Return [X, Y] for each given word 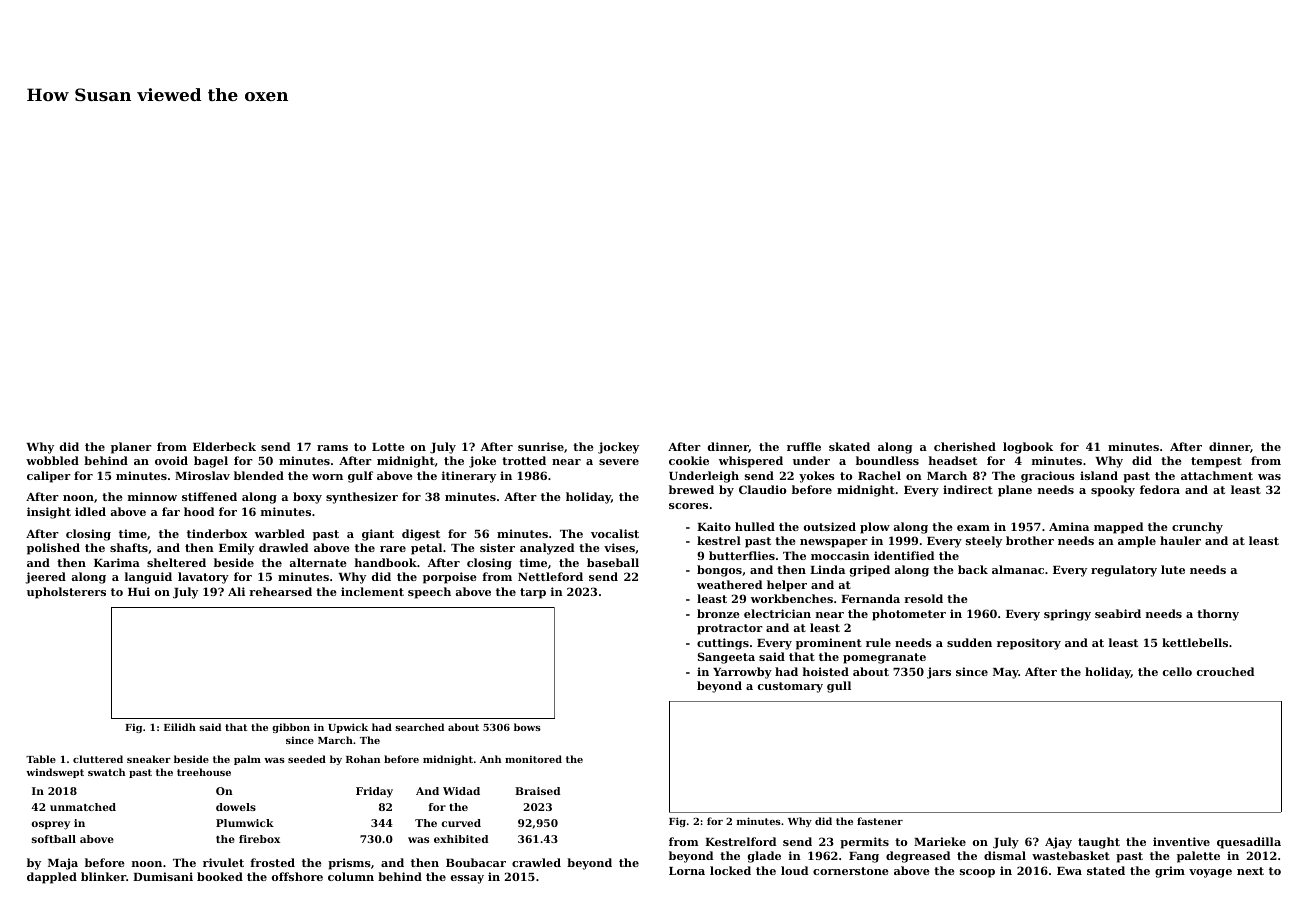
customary [790, 687]
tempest [1216, 462]
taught [1099, 843]
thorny [1218, 615]
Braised [538, 791]
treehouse [204, 772]
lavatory [203, 578]
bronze [718, 613]
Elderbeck [224, 446]
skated [849, 446]
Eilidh [180, 727]
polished [53, 549]
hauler [1180, 540]
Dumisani [163, 876]
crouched [1225, 671]
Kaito [714, 526]
